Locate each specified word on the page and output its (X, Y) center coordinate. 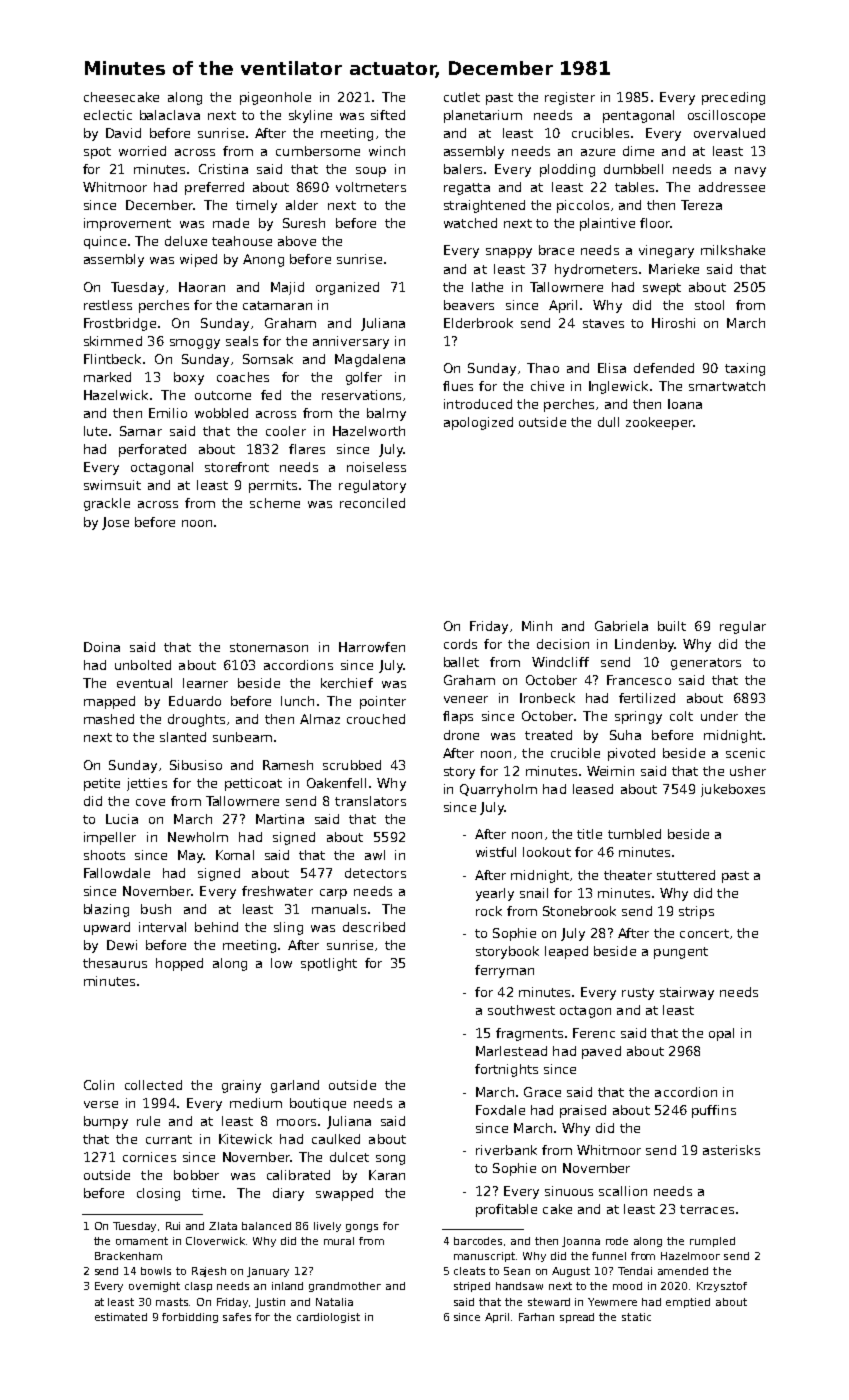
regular (743, 627)
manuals (339, 909)
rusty (638, 994)
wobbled (221, 413)
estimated (121, 1317)
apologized (478, 423)
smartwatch (727, 386)
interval (162, 927)
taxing (745, 369)
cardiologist (328, 1318)
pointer (383, 702)
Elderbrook (478, 323)
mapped (109, 702)
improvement (127, 224)
